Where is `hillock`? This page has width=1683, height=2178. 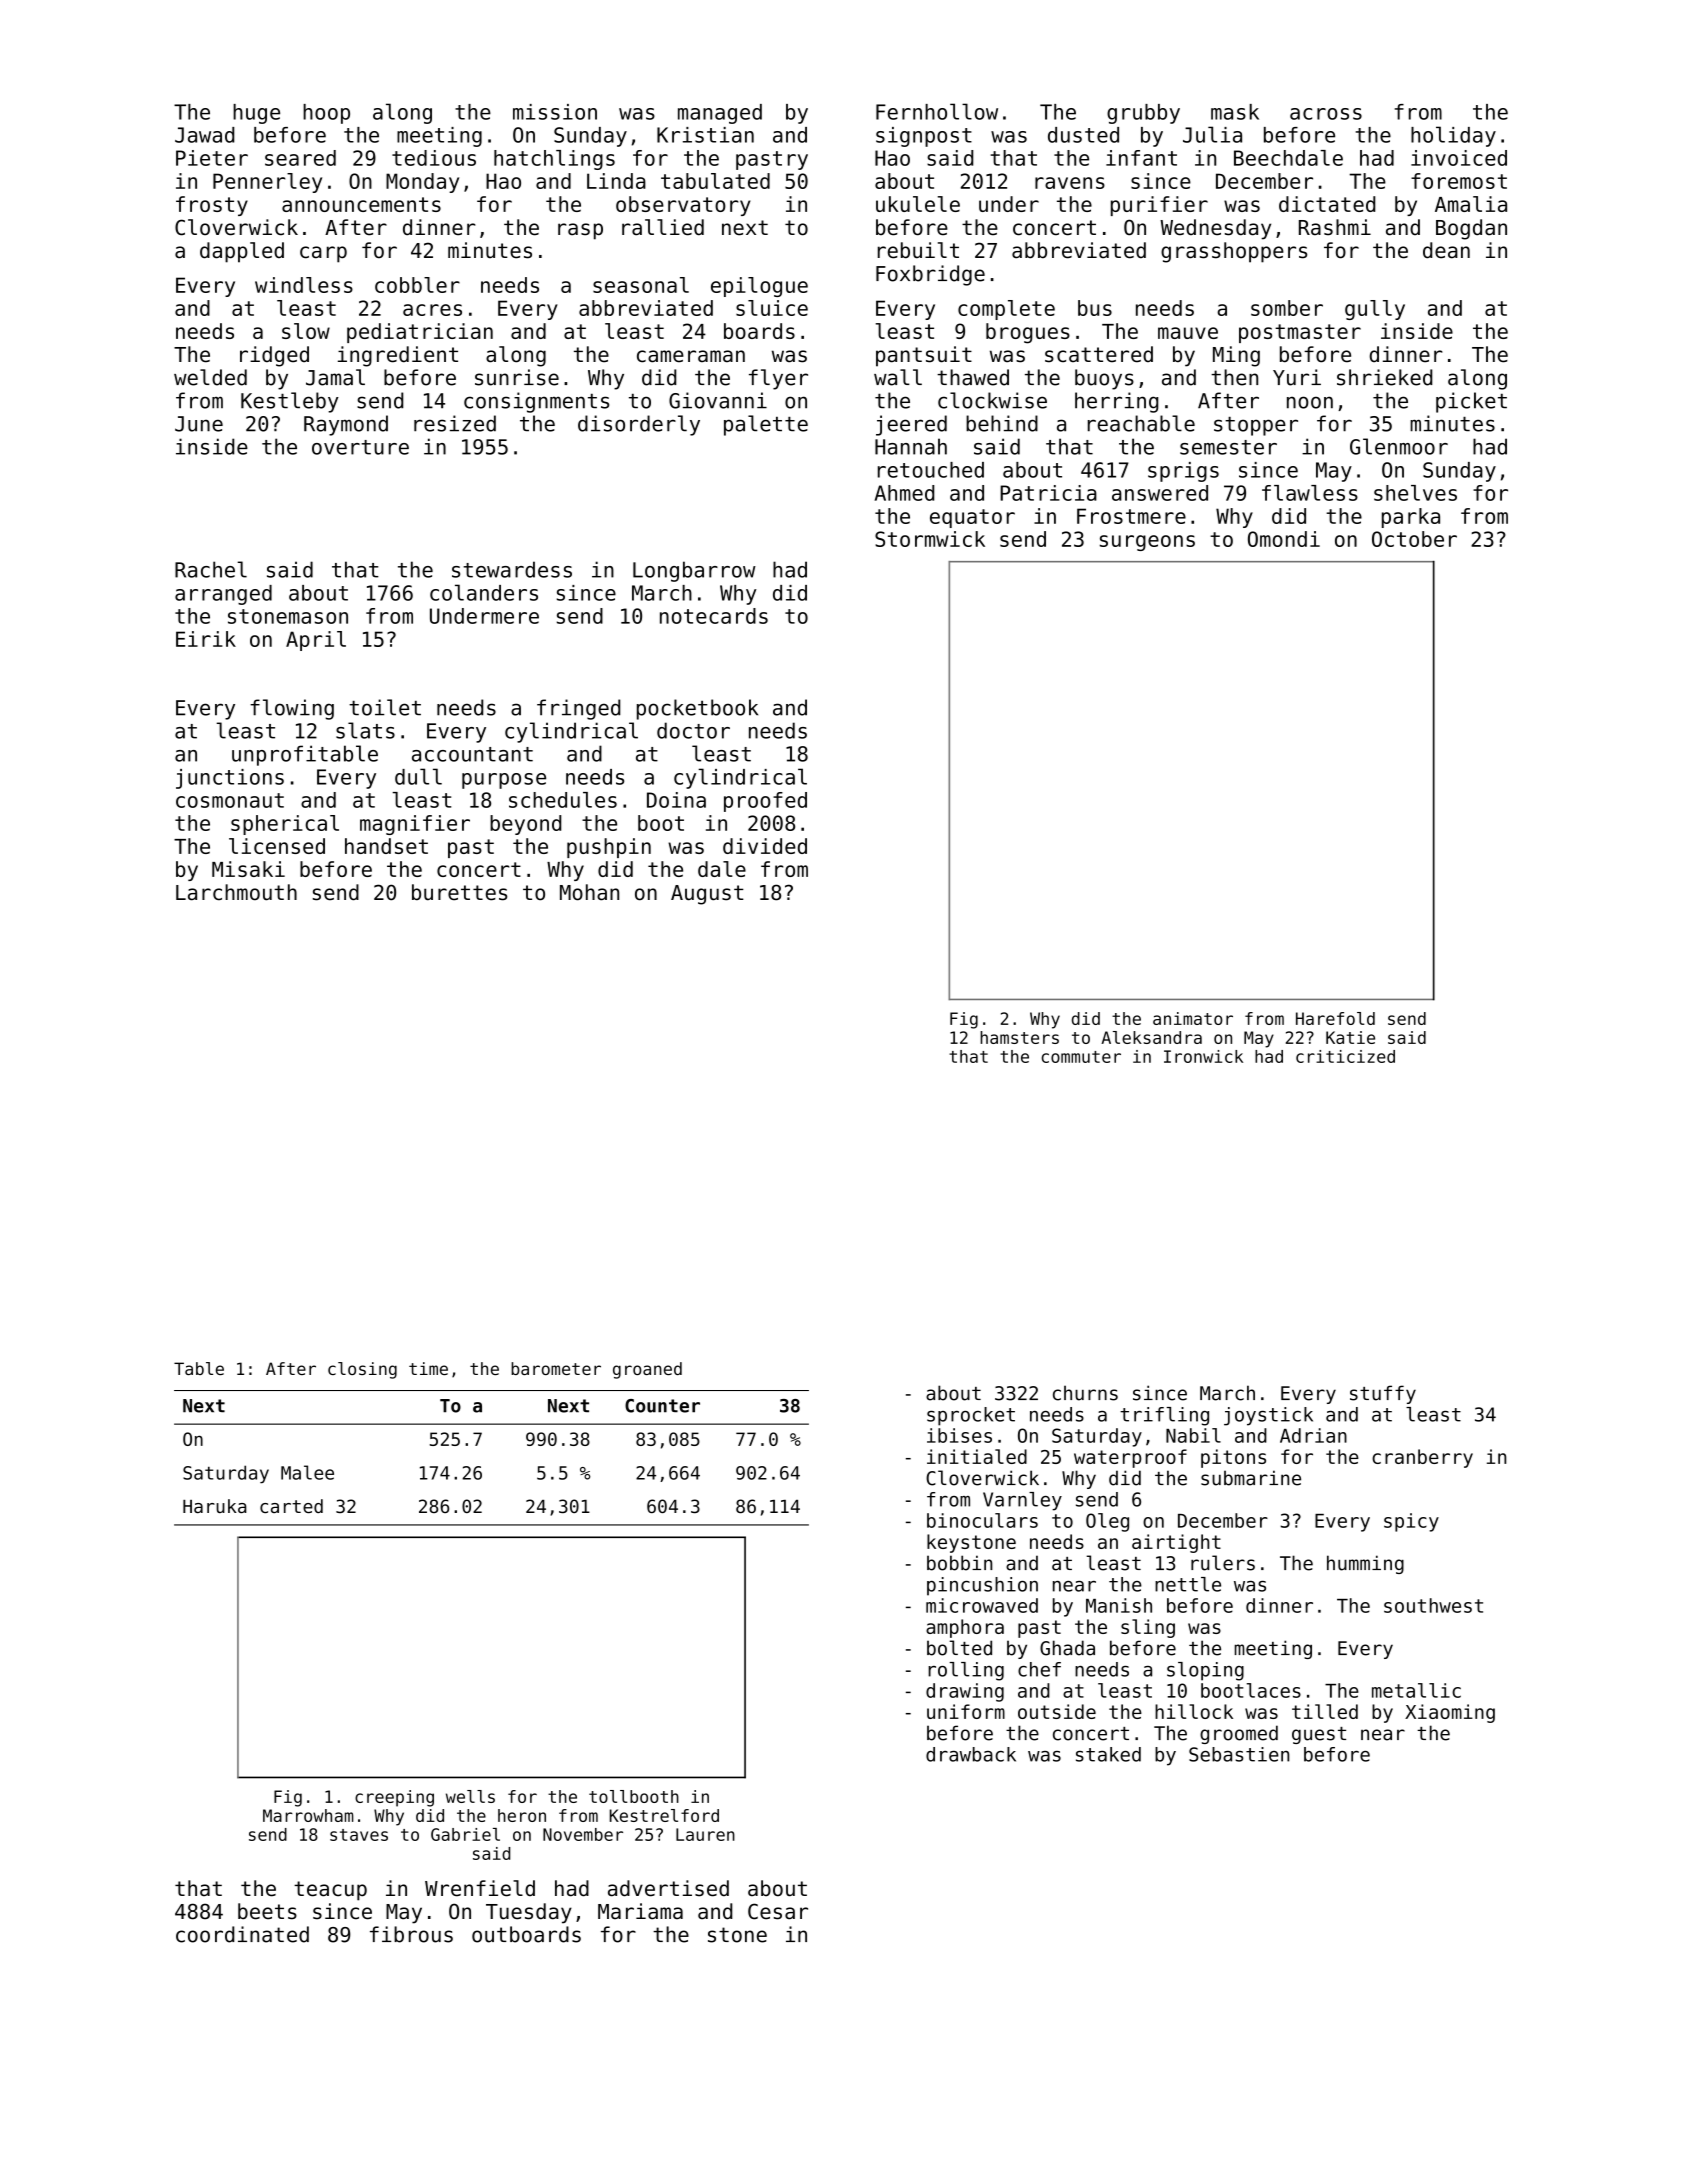 hillock is located at coordinates (1194, 1711).
